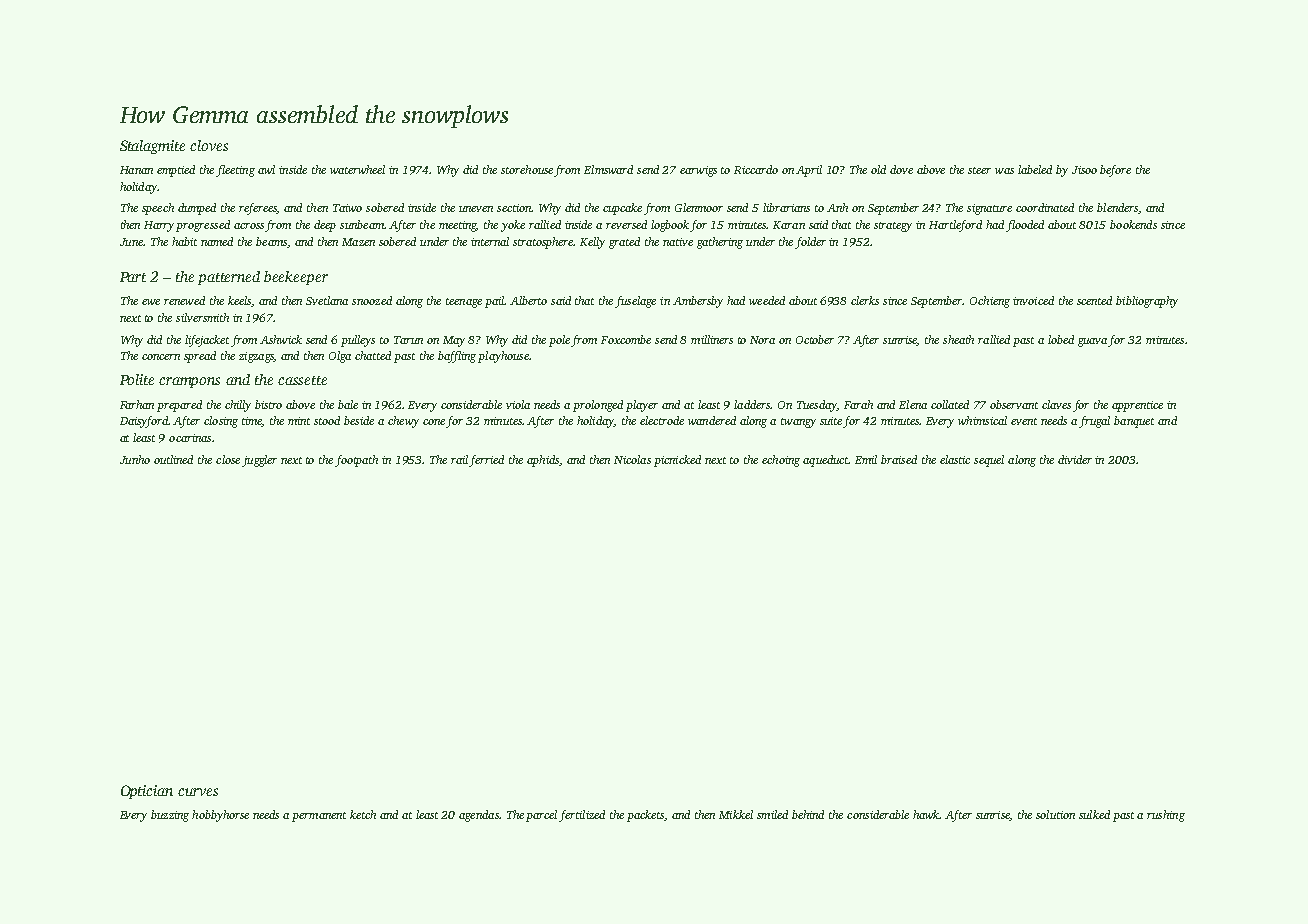 Image resolution: width=1308 pixels, height=924 pixels. What do you see at coordinates (979, 170) in the image?
I see `steer` at bounding box center [979, 170].
